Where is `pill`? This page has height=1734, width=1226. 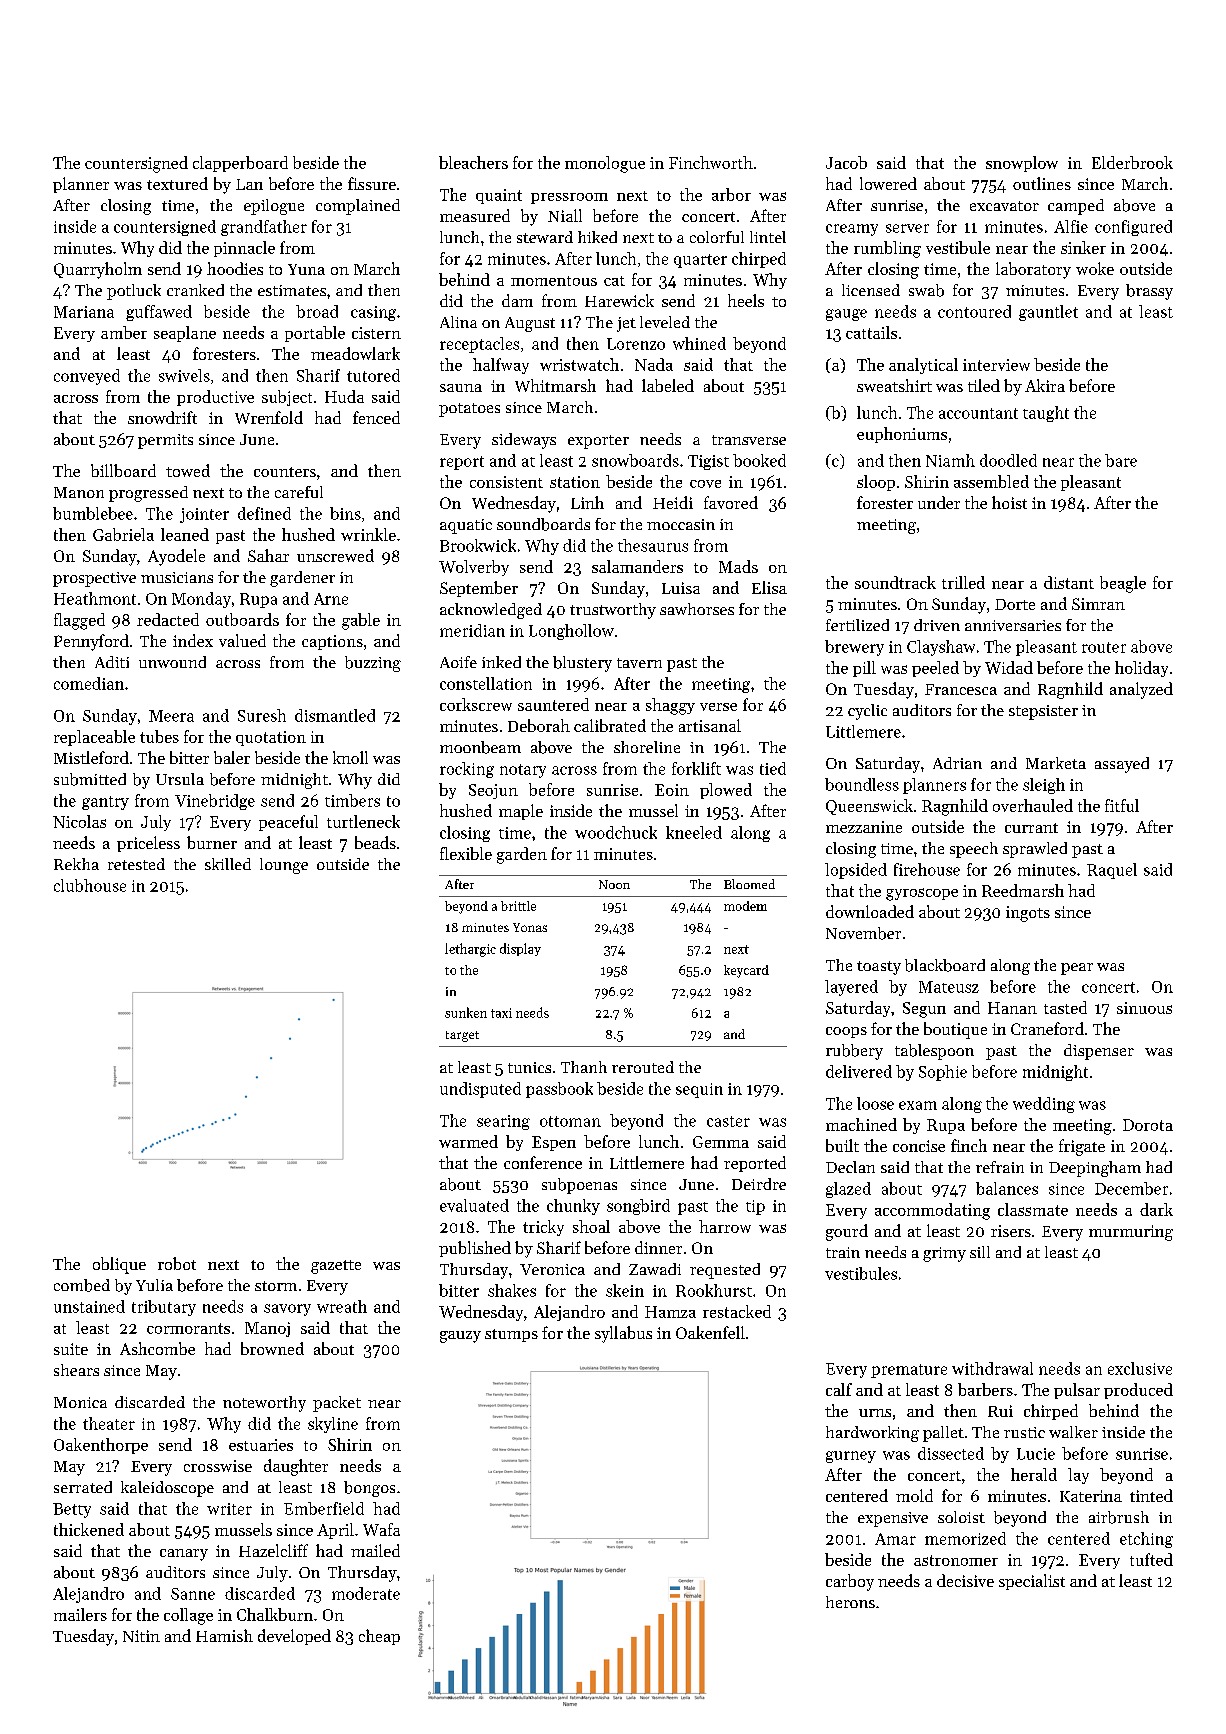
pill is located at coordinates (864, 669).
